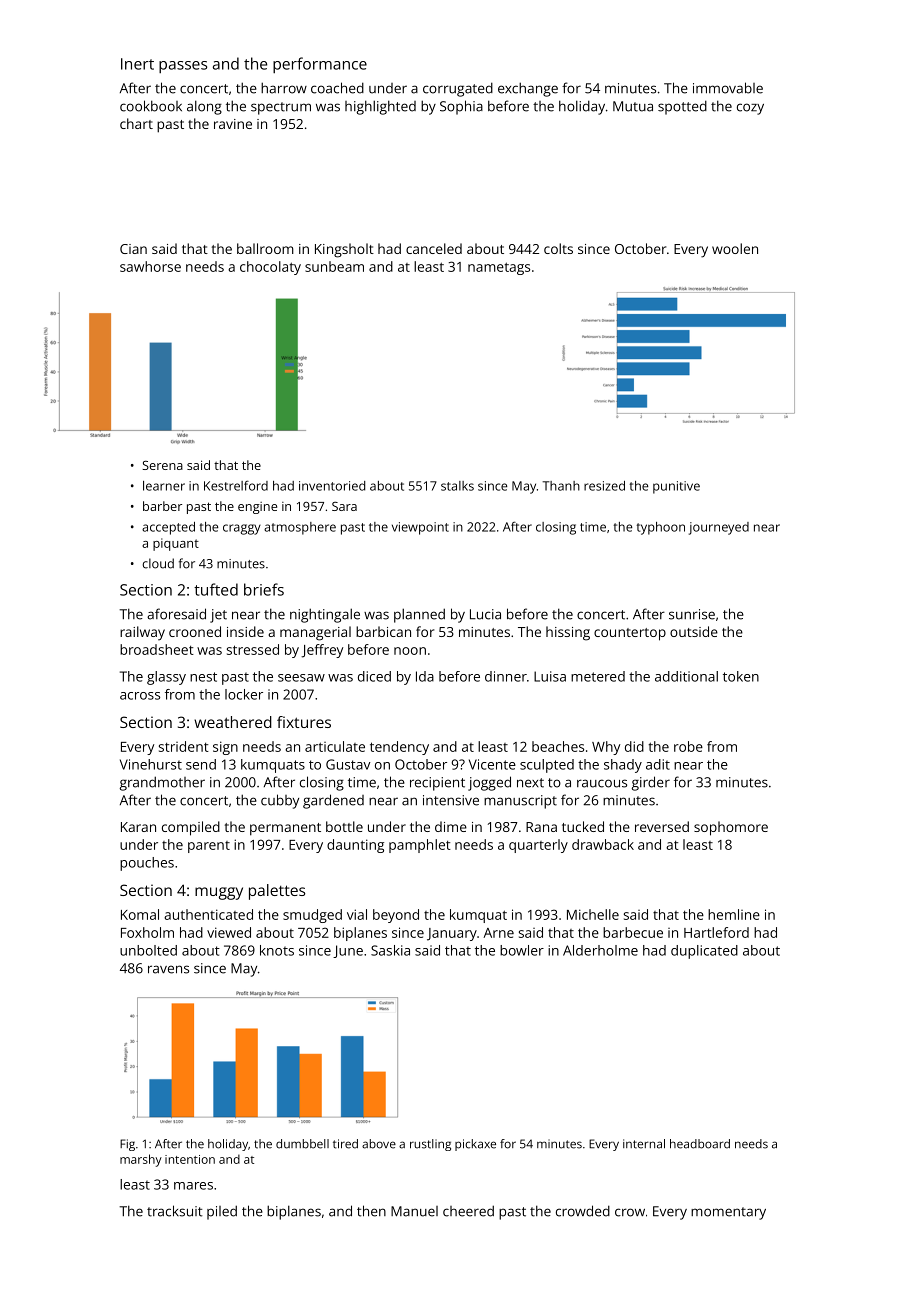 The height and width of the screenshot is (1316, 908). What do you see at coordinates (528, 89) in the screenshot?
I see `exchange` at bounding box center [528, 89].
